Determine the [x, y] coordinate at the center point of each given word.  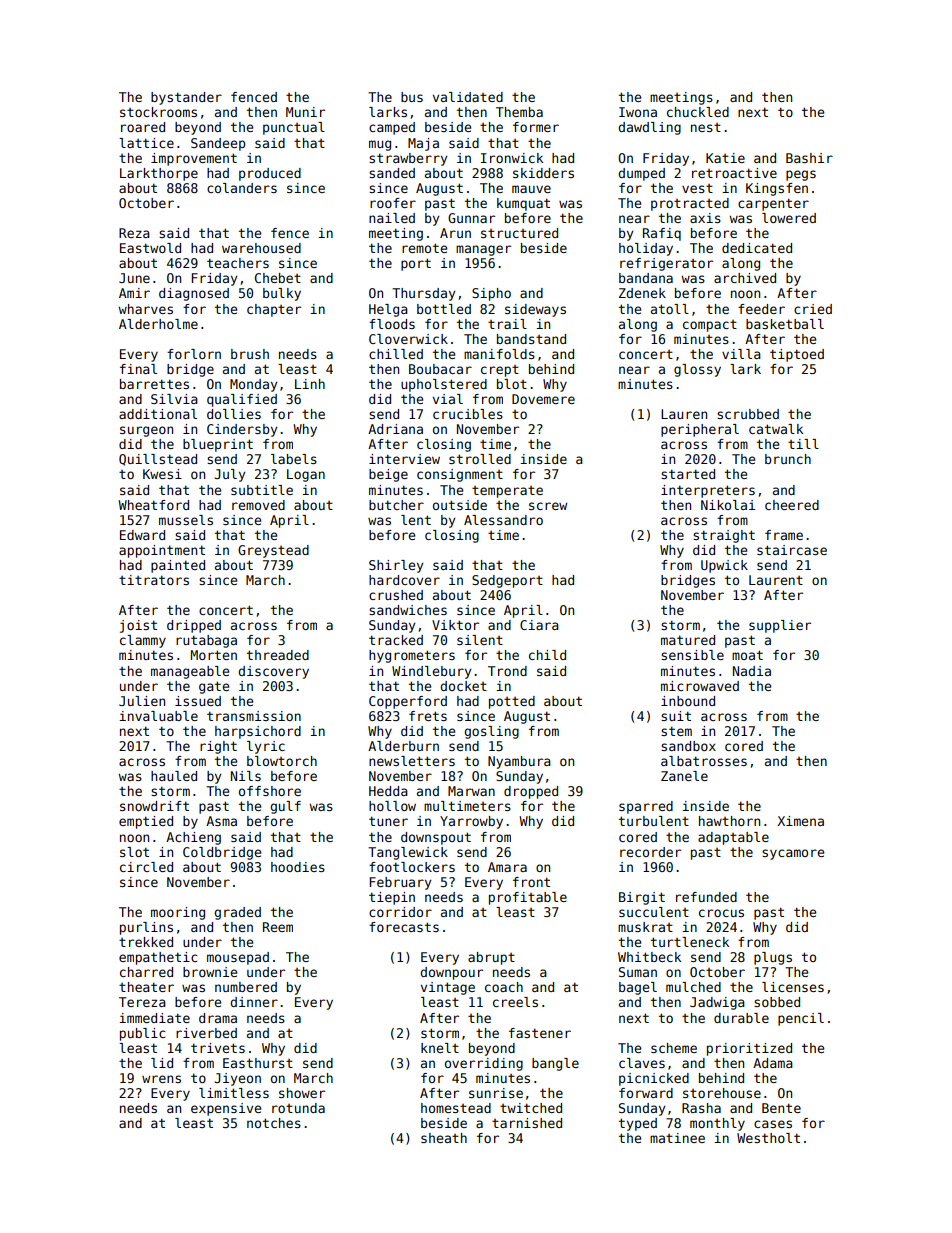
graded [237, 913]
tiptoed [797, 355]
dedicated [757, 248]
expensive [226, 1109]
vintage [448, 988]
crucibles [468, 414]
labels [294, 459]
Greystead [273, 551]
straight [724, 536]
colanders [242, 188]
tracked [396, 640]
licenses [793, 987]
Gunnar [471, 218]
